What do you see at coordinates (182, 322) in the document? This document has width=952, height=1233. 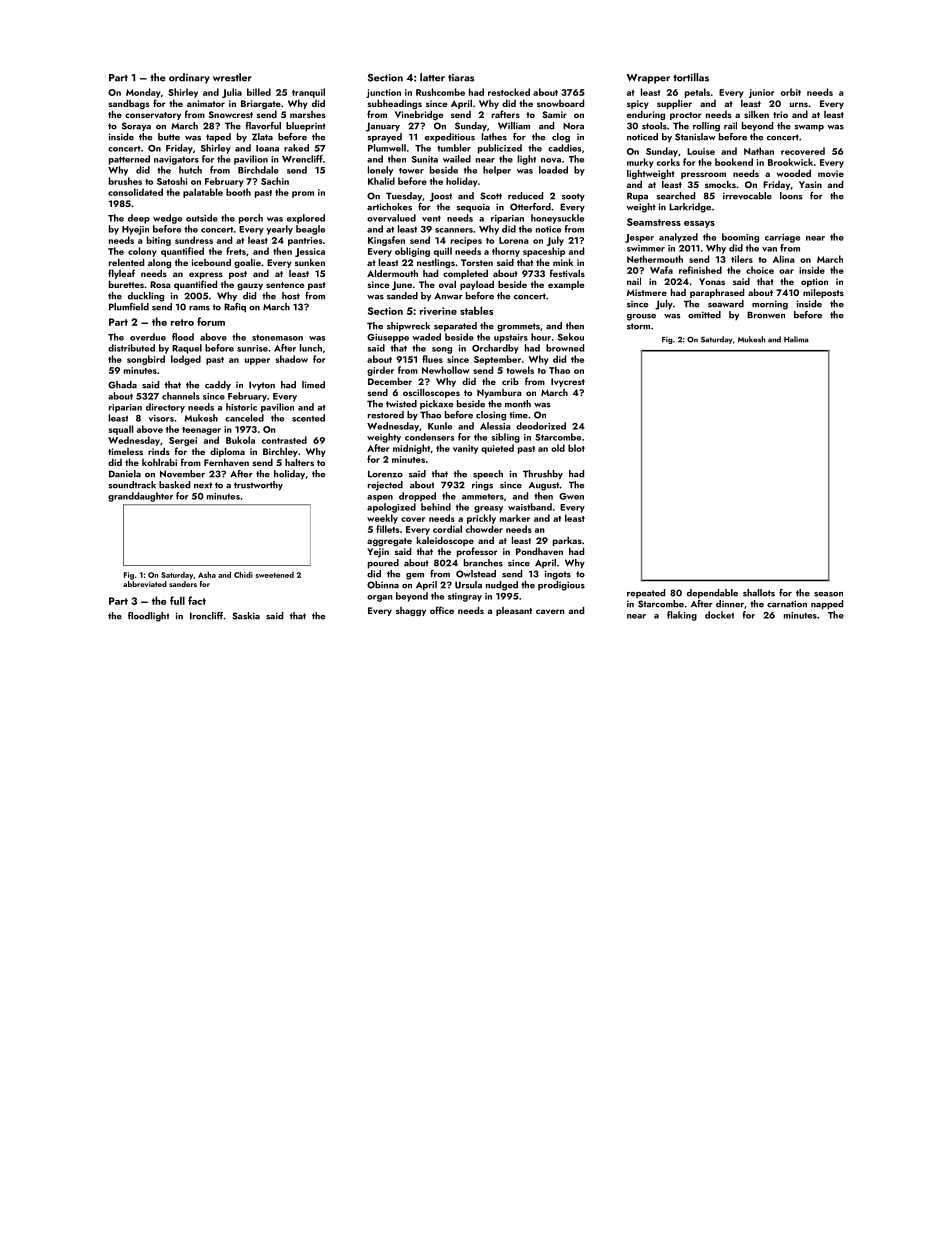 I see `retro` at bounding box center [182, 322].
